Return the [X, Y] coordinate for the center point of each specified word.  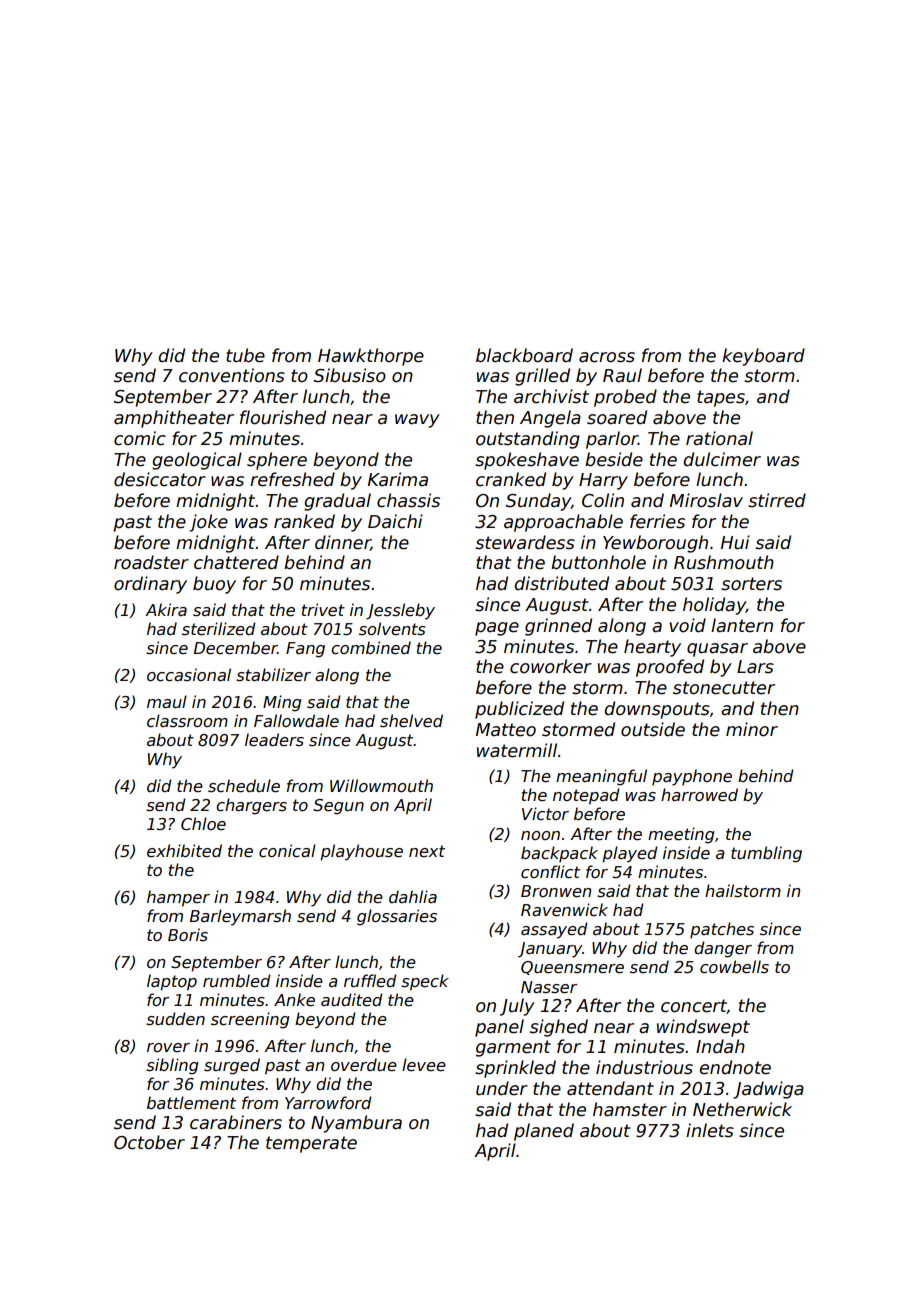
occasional [189, 675]
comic [140, 438]
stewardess [525, 542]
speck [425, 982]
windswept [703, 1028]
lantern [742, 625]
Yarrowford [328, 1102]
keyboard [763, 357]
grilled [542, 377]
